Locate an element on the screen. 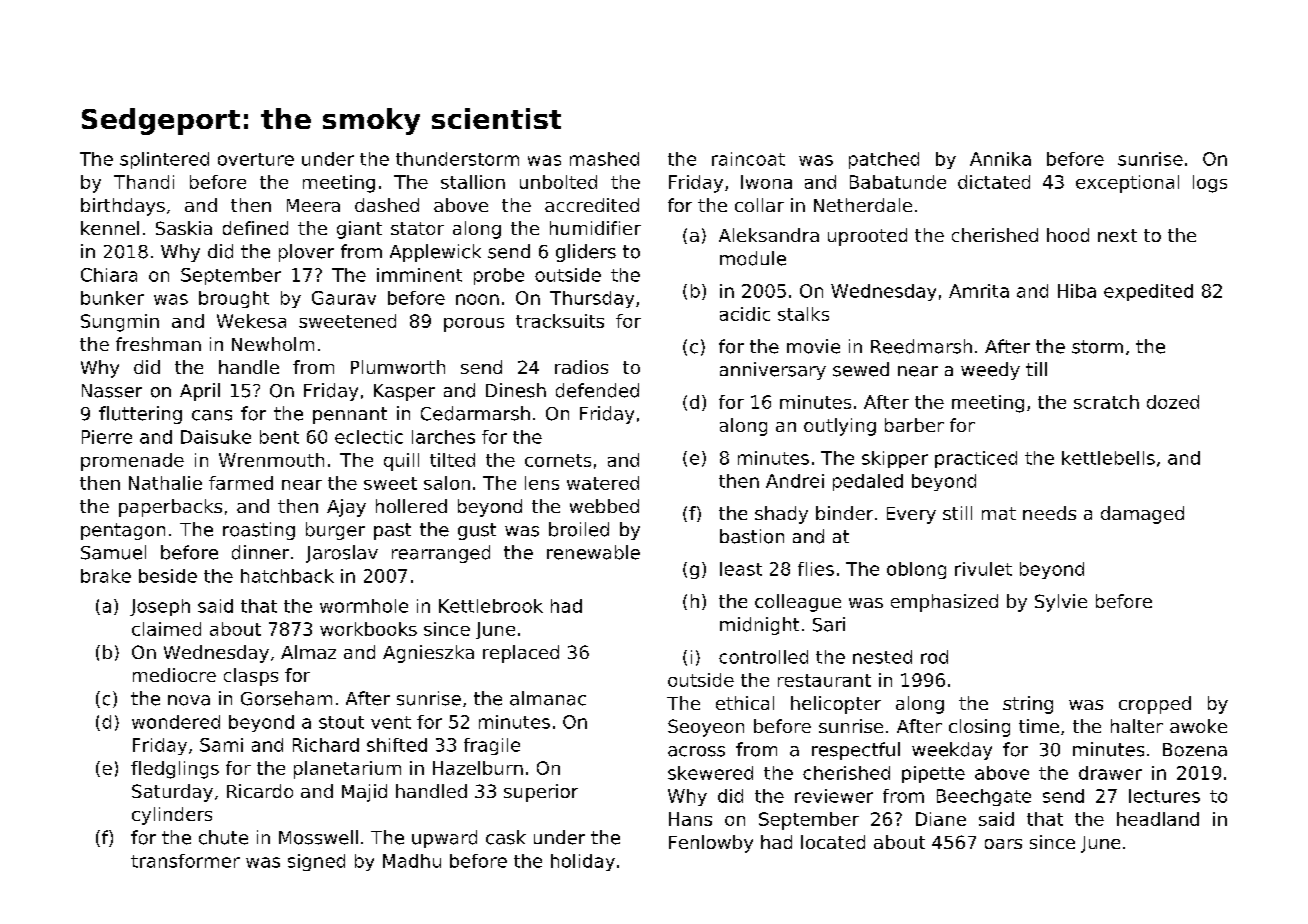 The width and height of the screenshot is (1308, 924). Andrei is located at coordinates (795, 481).
